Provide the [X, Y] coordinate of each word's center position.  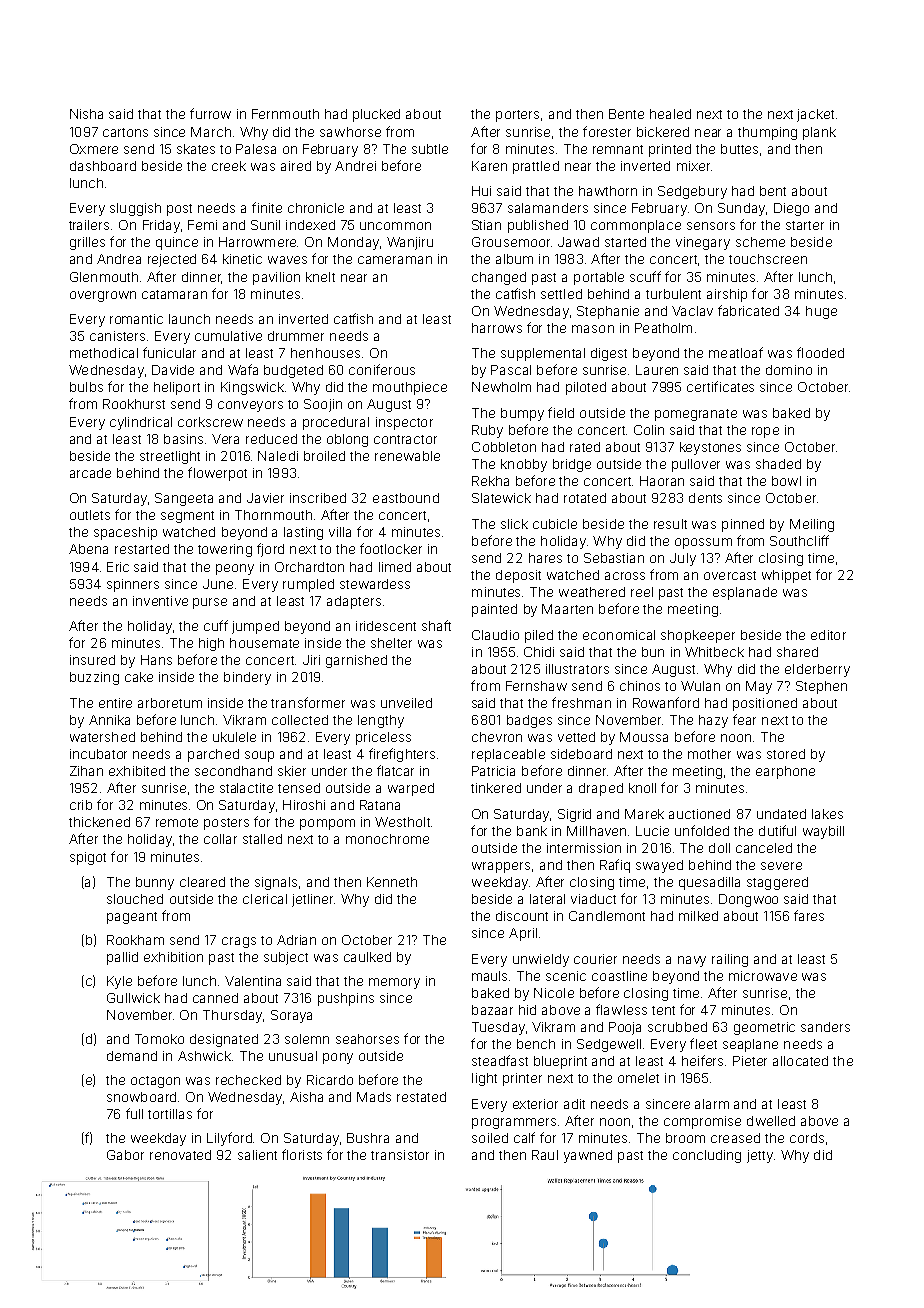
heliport [177, 388]
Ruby [487, 431]
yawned [588, 1156]
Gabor [125, 1155]
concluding [707, 1156]
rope [765, 432]
